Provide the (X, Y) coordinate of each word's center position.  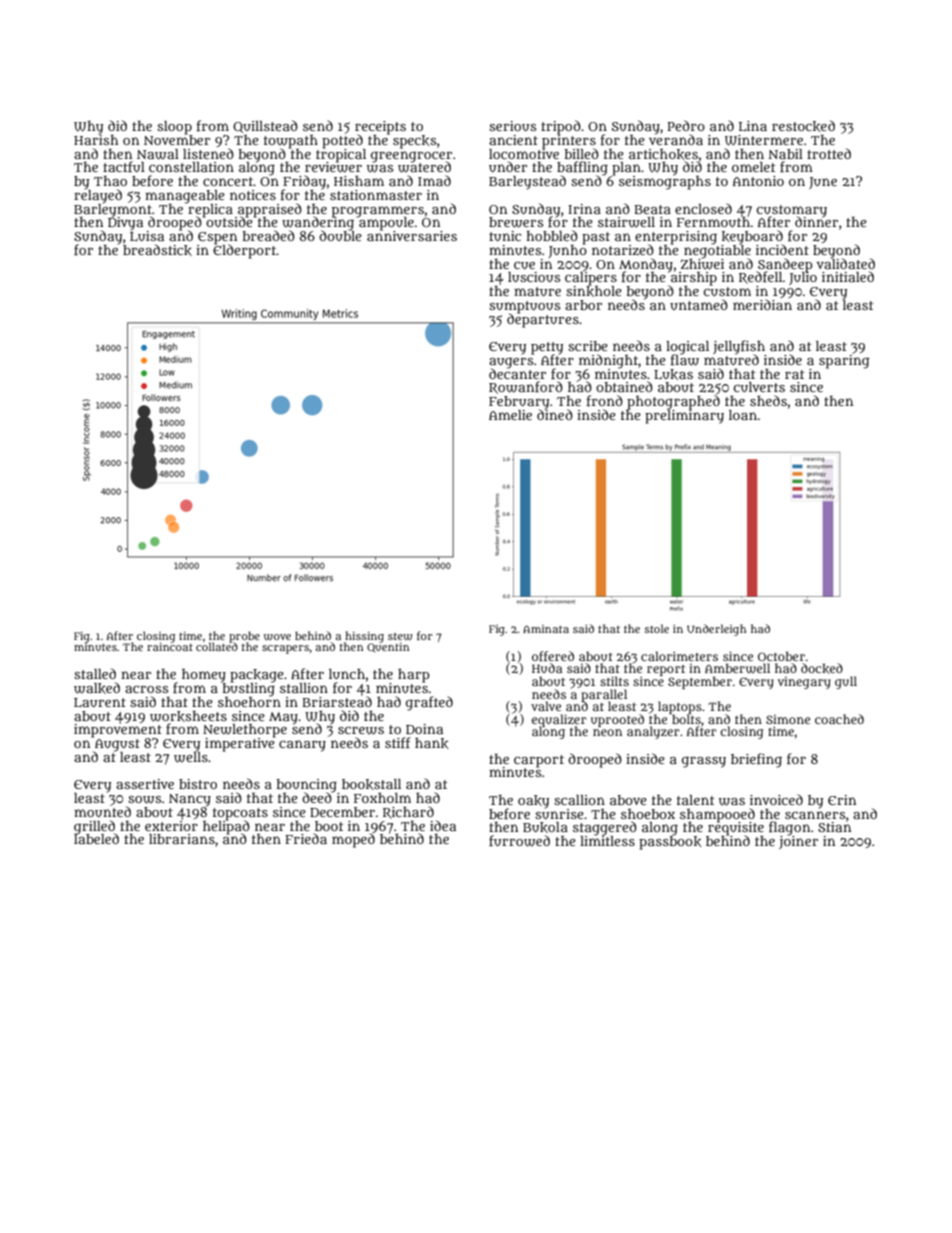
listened (208, 153)
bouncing (307, 786)
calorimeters (679, 656)
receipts (380, 127)
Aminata (546, 629)
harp (414, 676)
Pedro (686, 125)
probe (244, 637)
